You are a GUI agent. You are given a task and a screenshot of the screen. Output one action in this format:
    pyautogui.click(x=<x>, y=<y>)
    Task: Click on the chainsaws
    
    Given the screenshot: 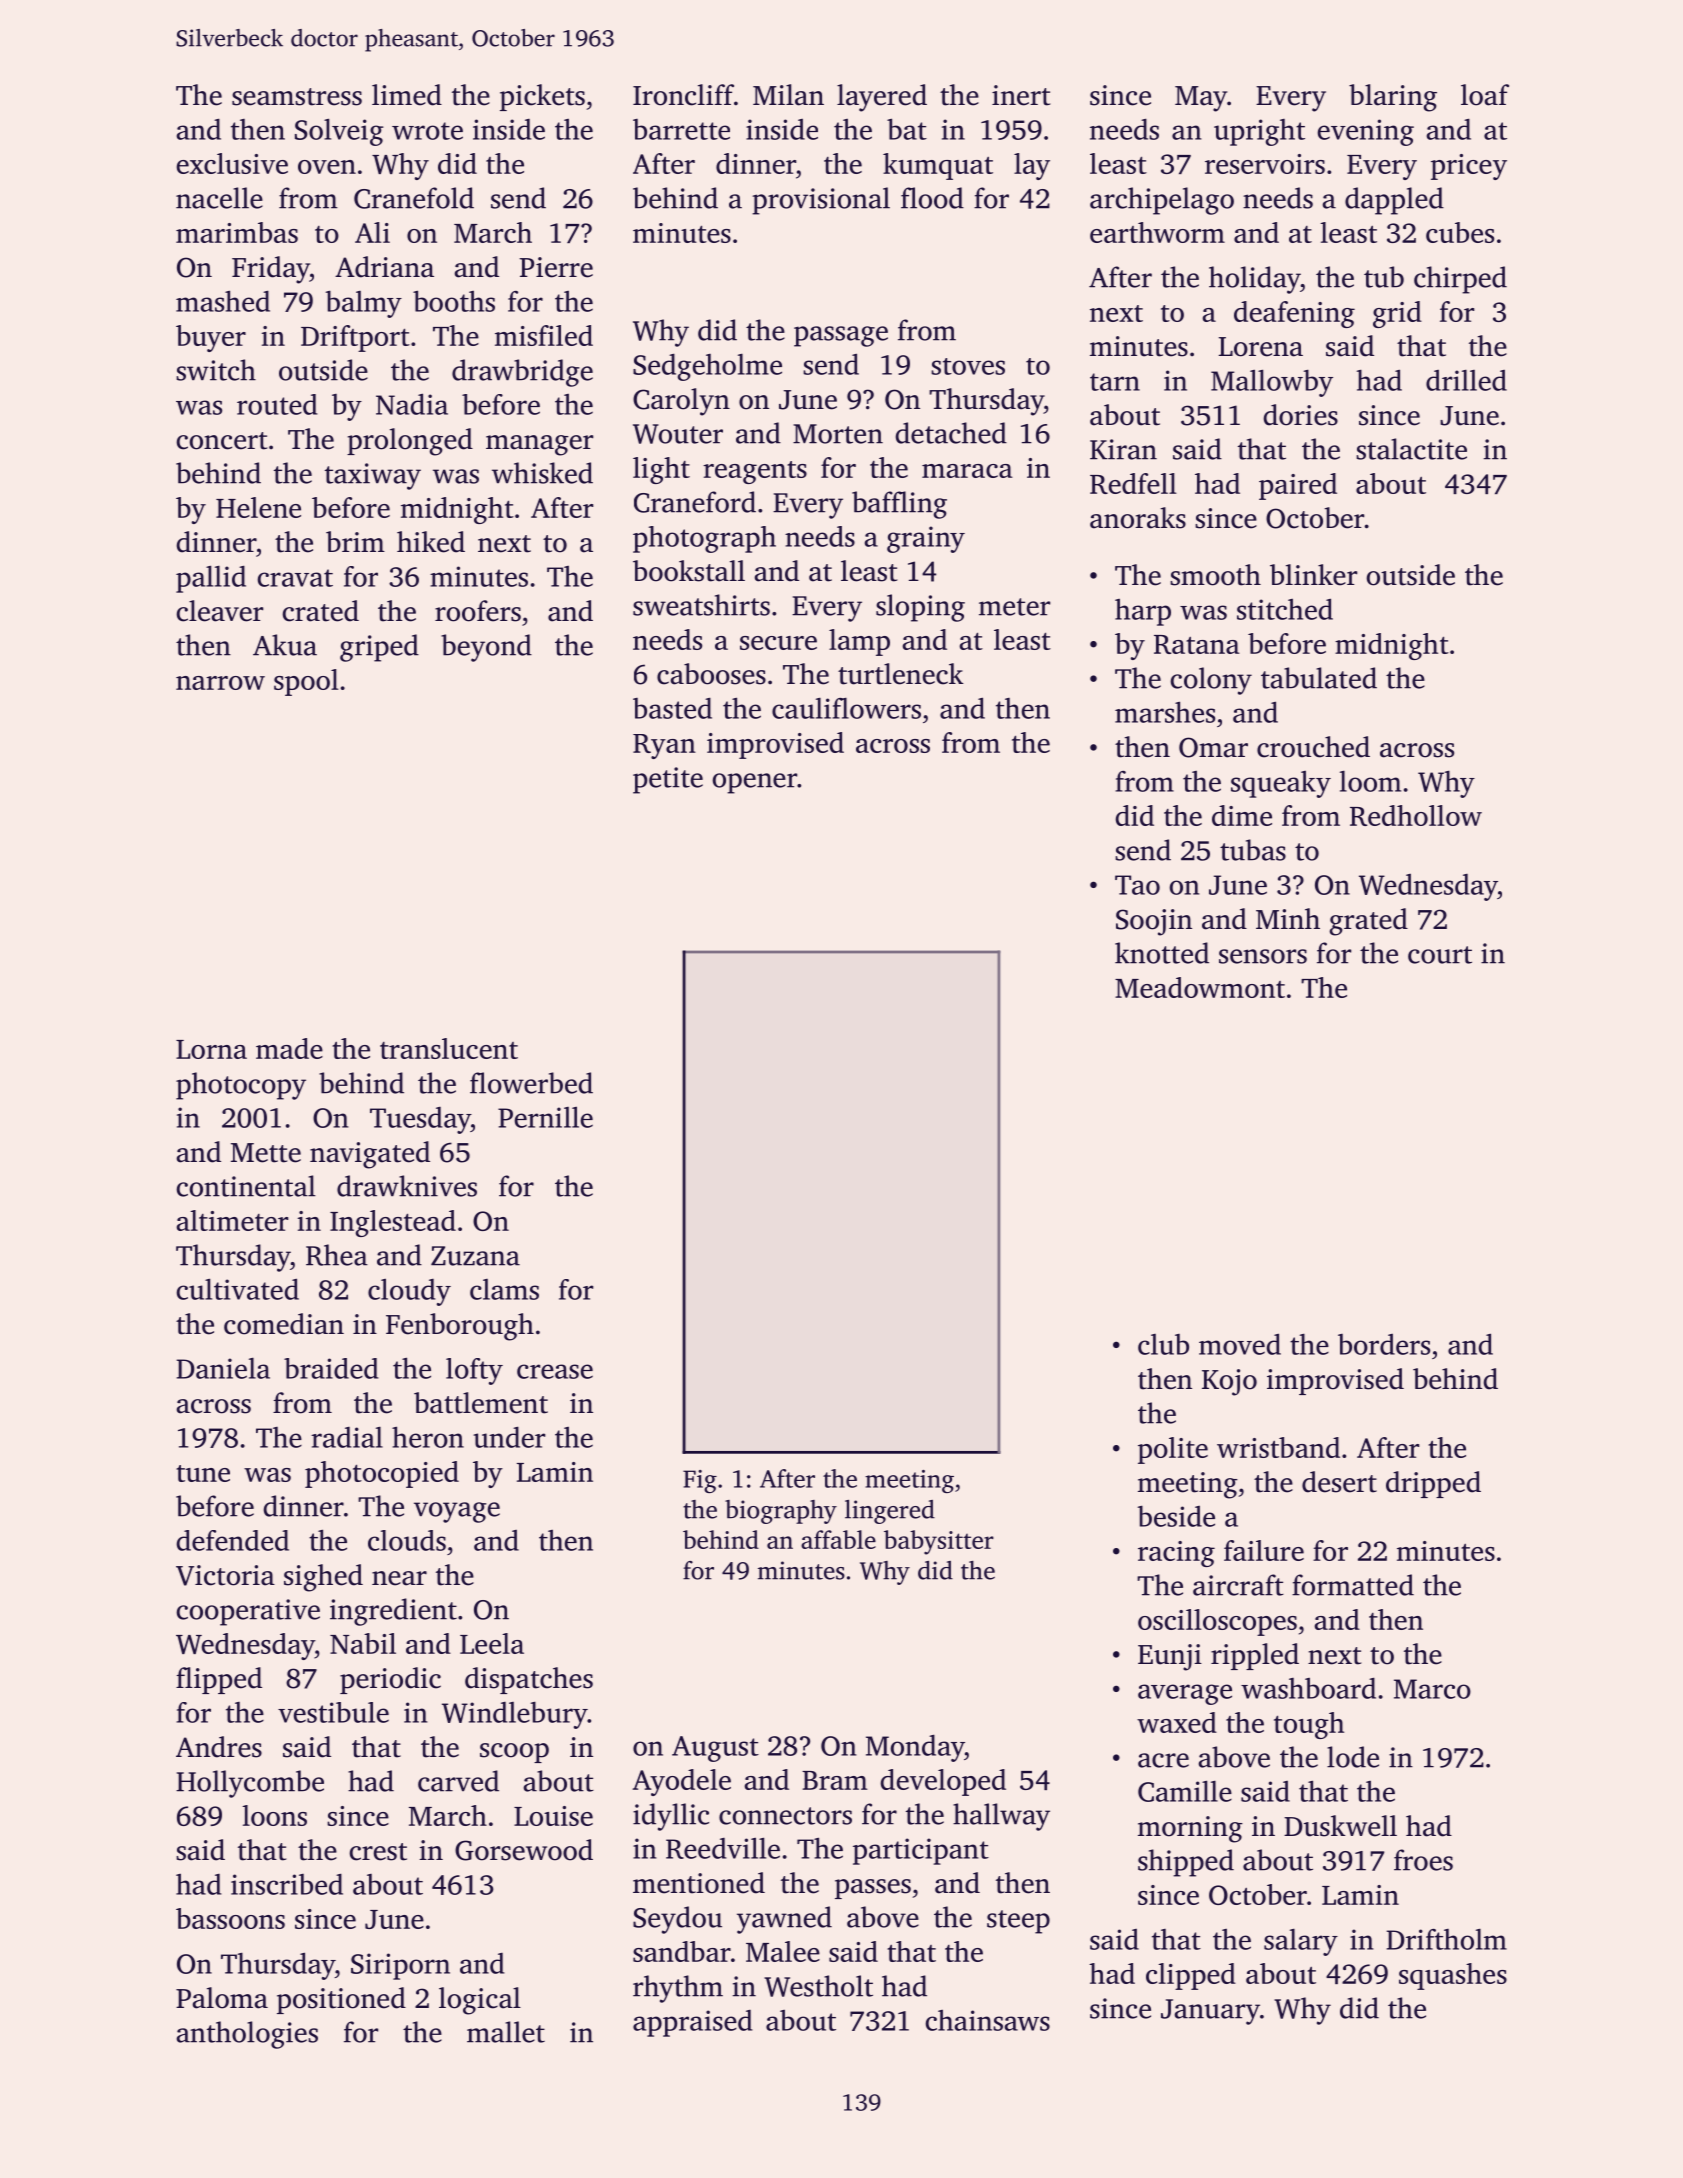 What is the action you would take?
    pyautogui.click(x=988, y=2020)
